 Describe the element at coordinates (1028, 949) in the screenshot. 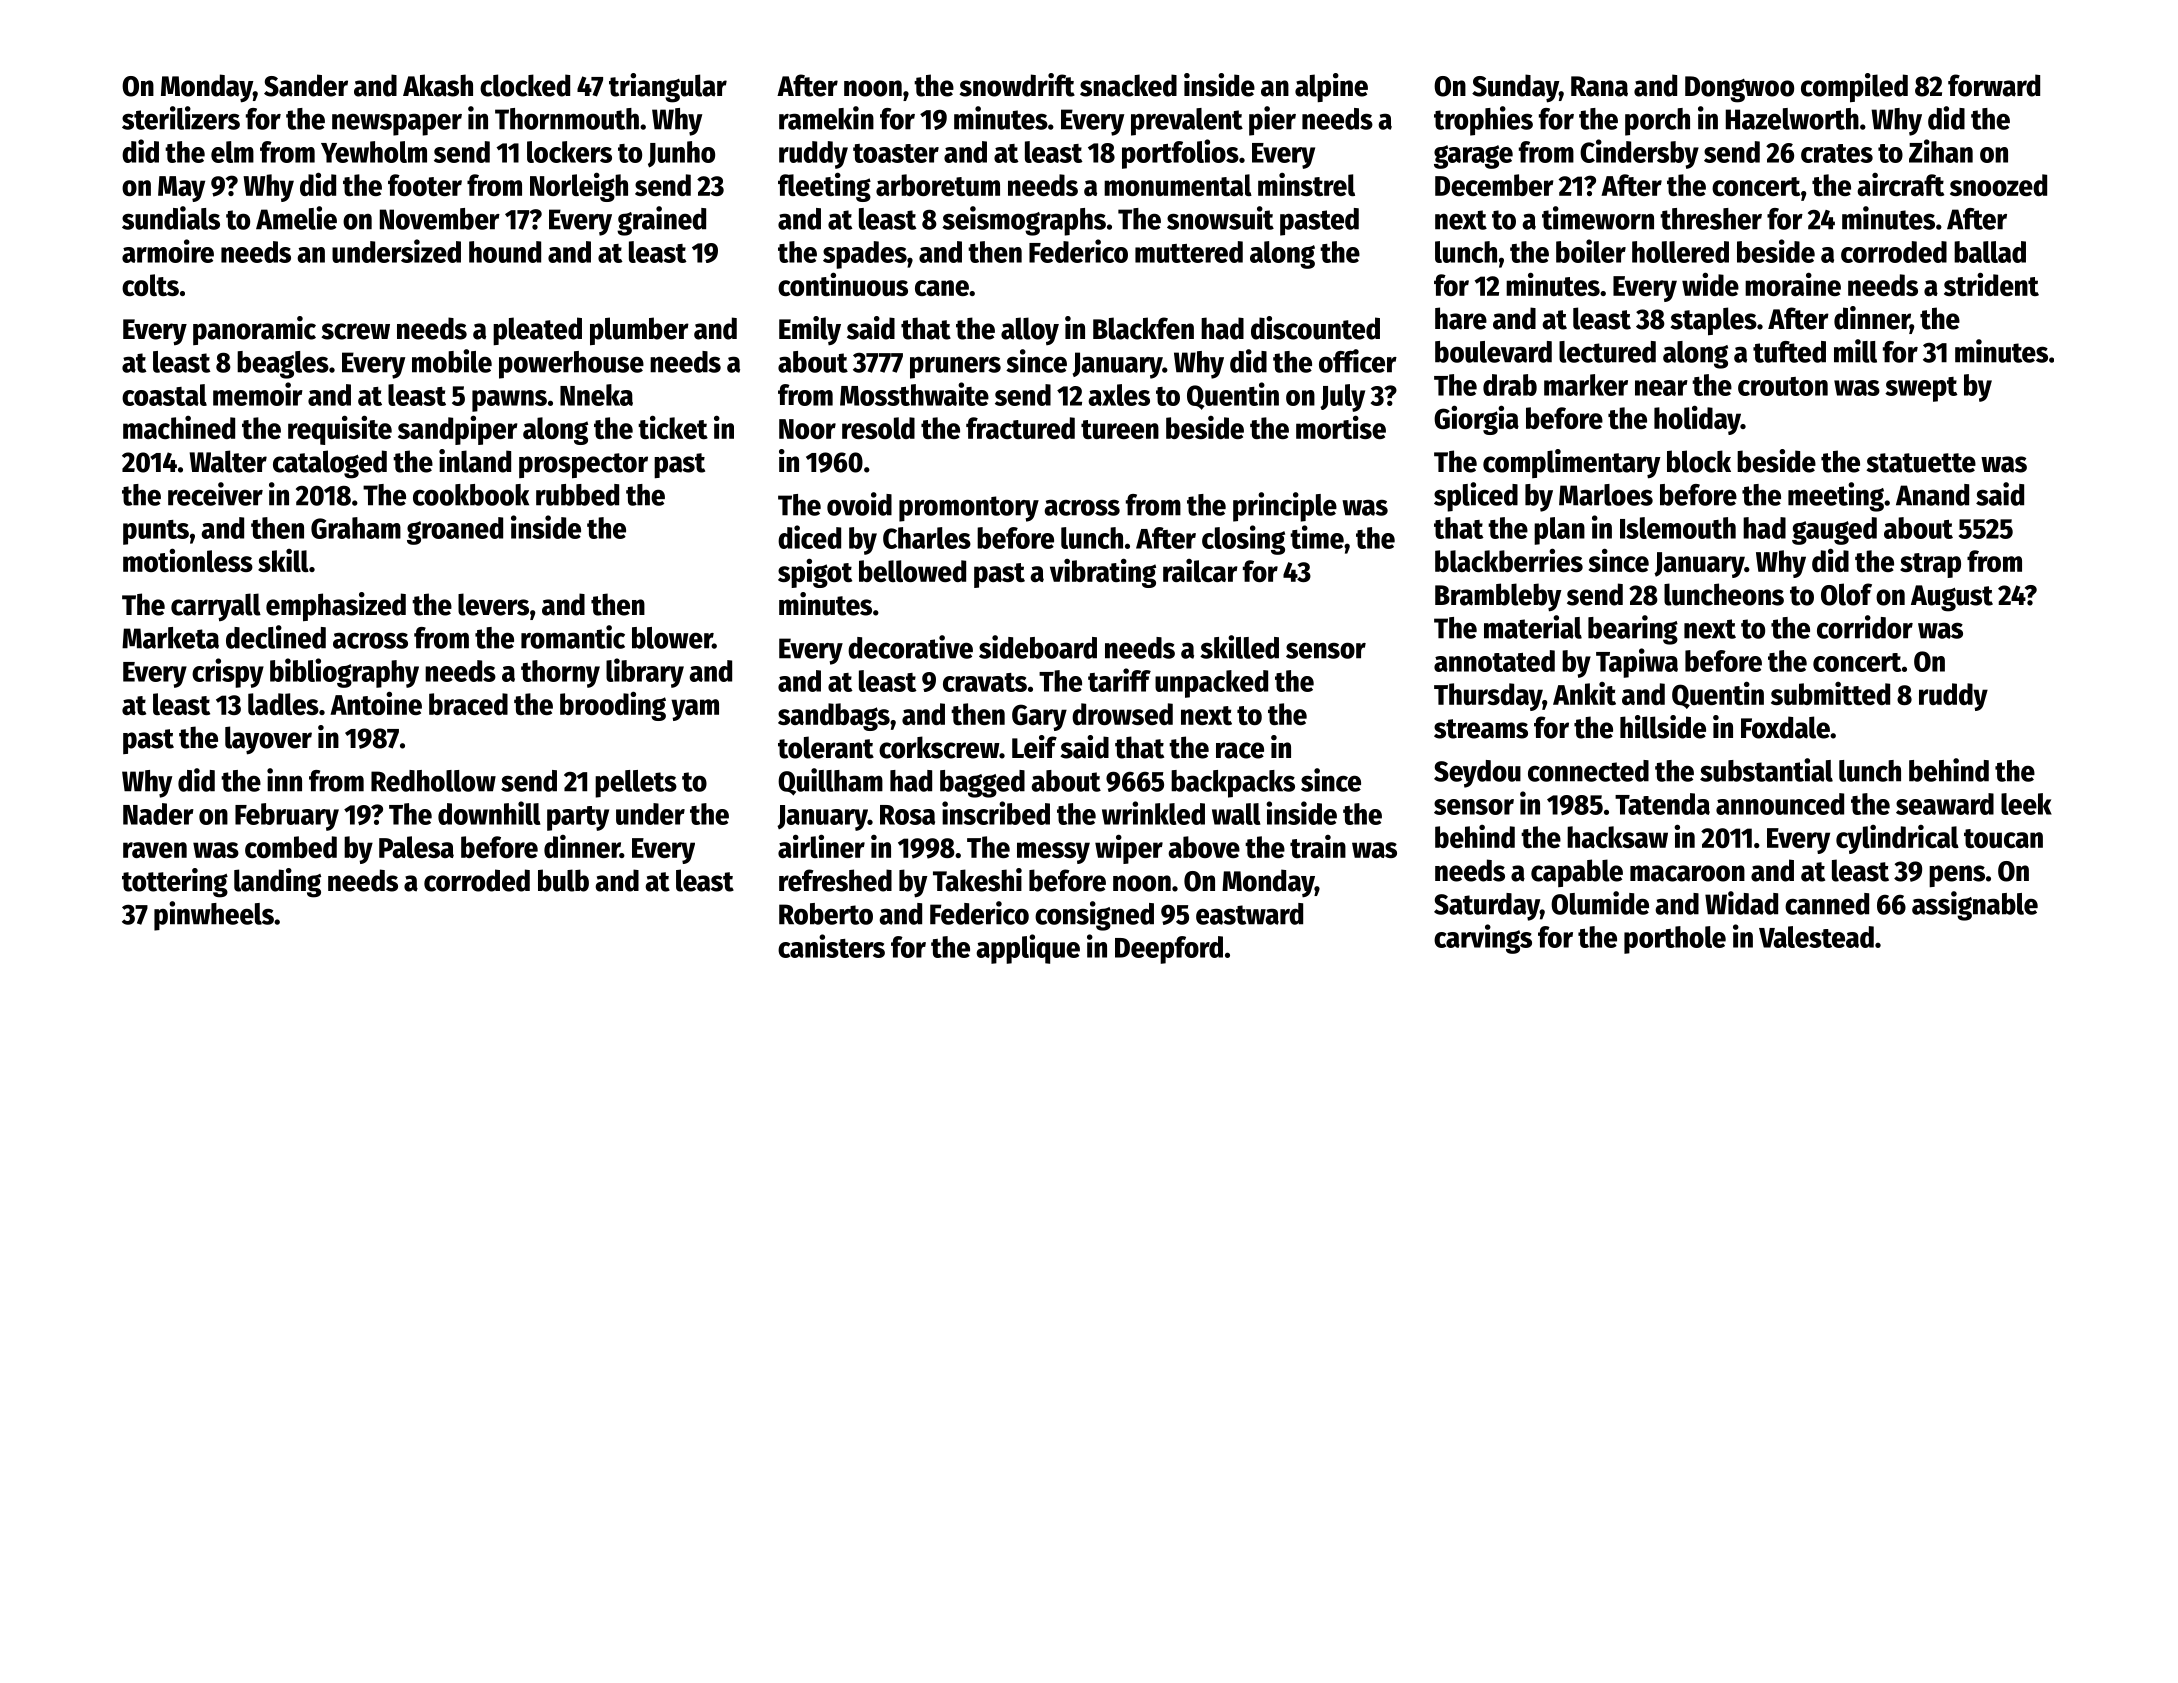

I see `applique` at that location.
